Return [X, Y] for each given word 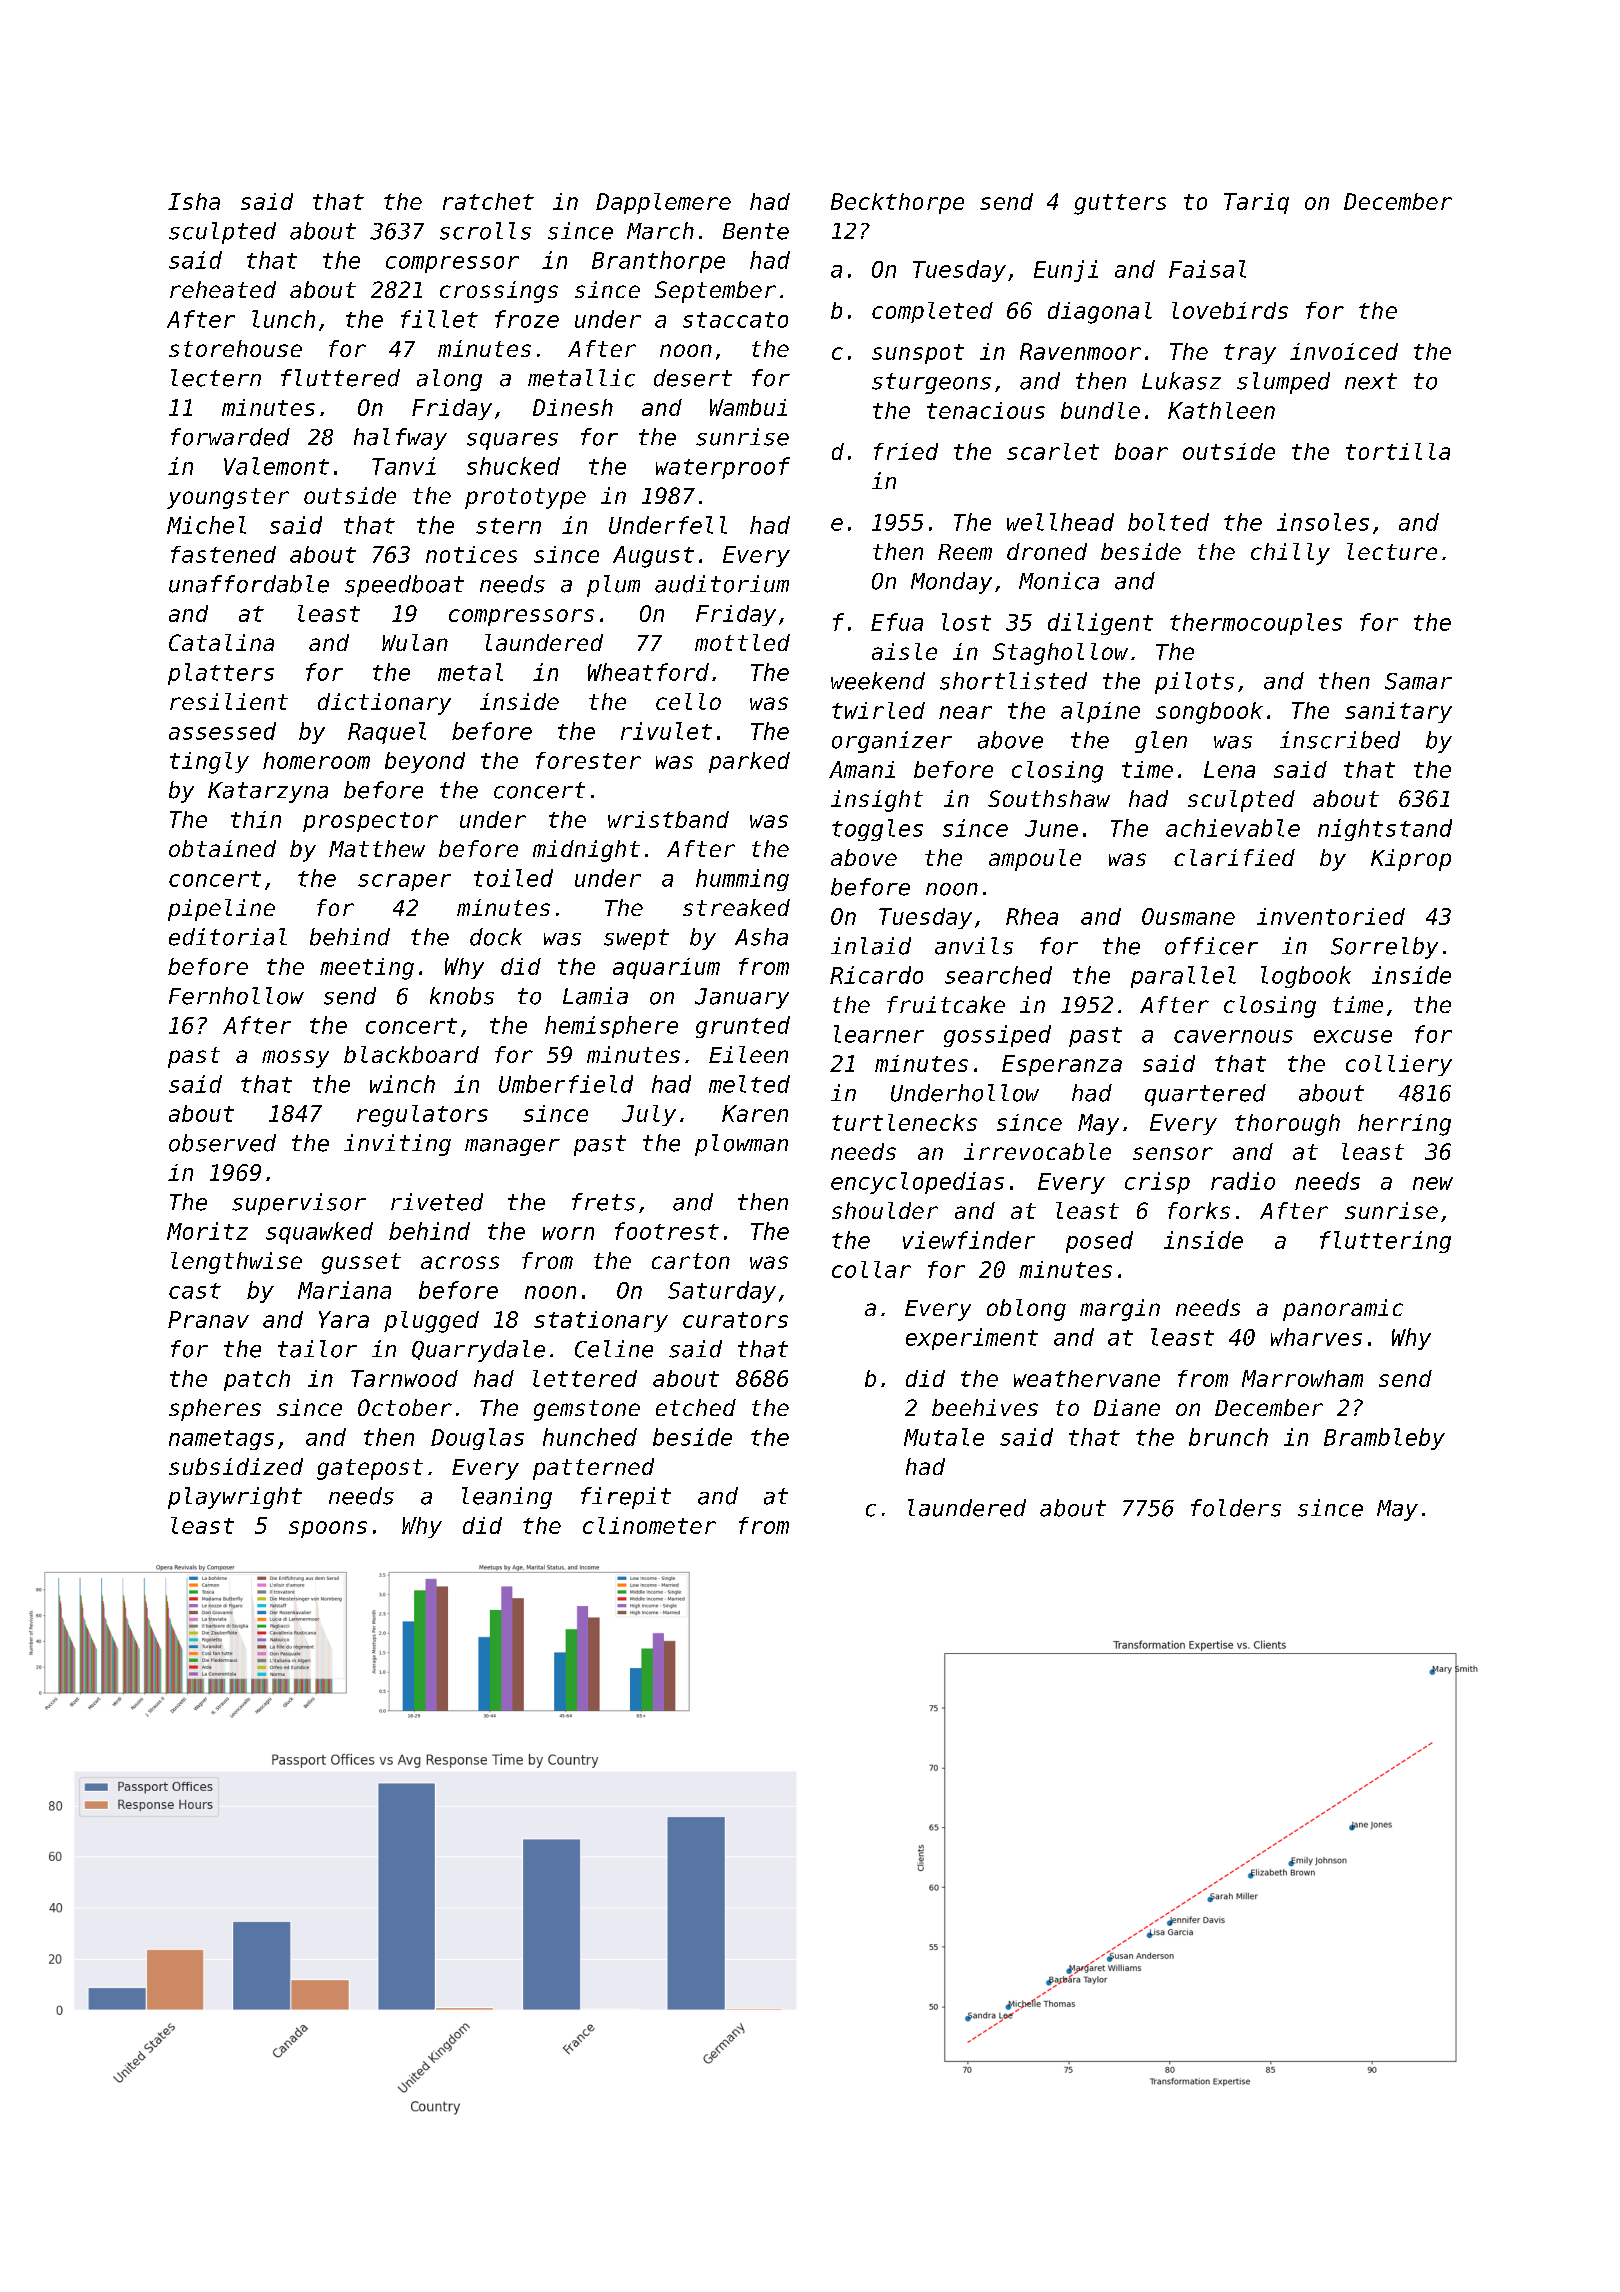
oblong [1026, 1310]
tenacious [986, 410]
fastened [223, 554]
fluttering [1385, 1242]
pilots [1194, 683]
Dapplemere [663, 203]
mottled [742, 642]
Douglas [477, 1439]
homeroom [316, 760]
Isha [194, 201]
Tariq [1256, 203]
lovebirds [1230, 310]
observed [222, 1143]
